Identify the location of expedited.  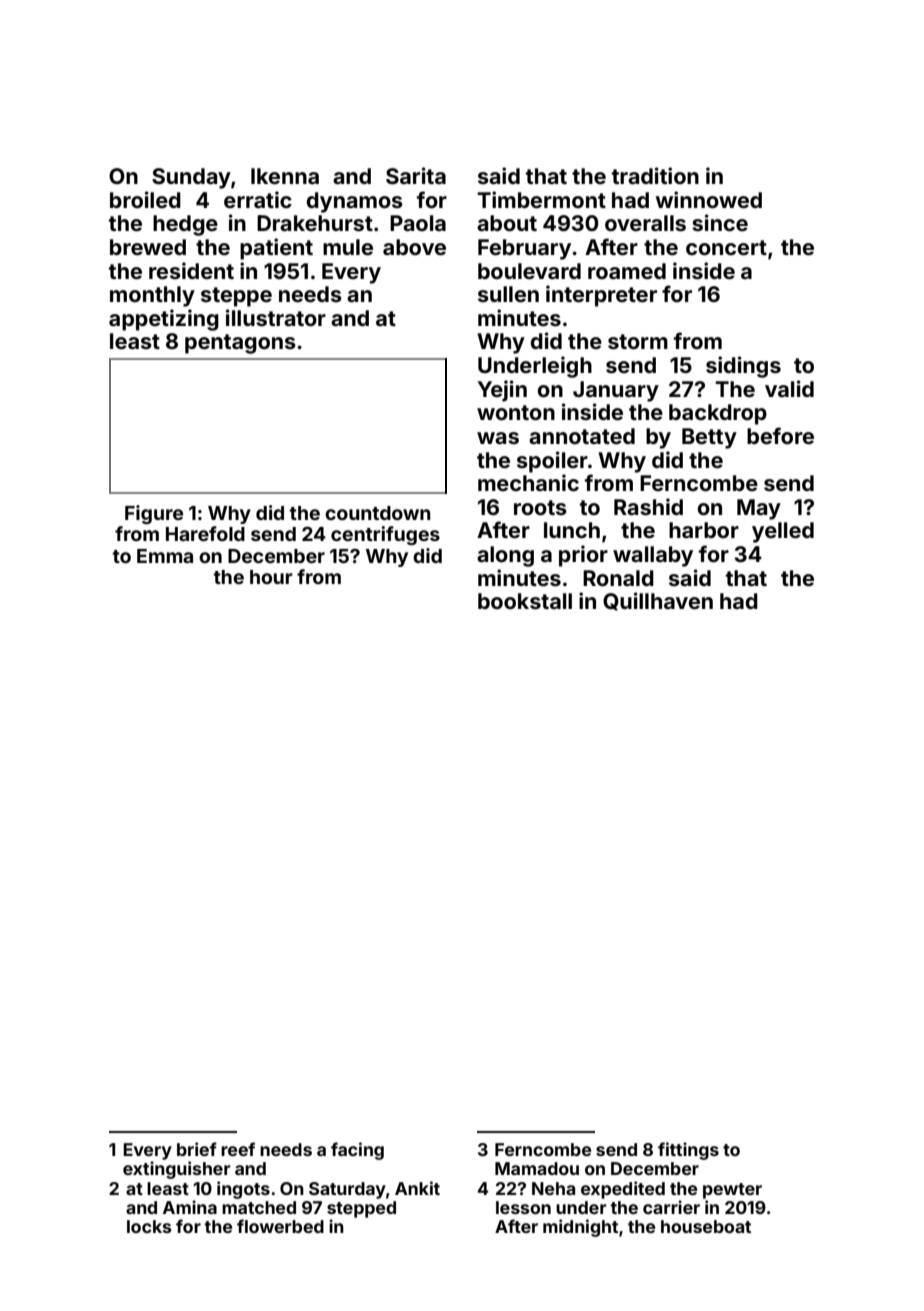
(623, 1190).
